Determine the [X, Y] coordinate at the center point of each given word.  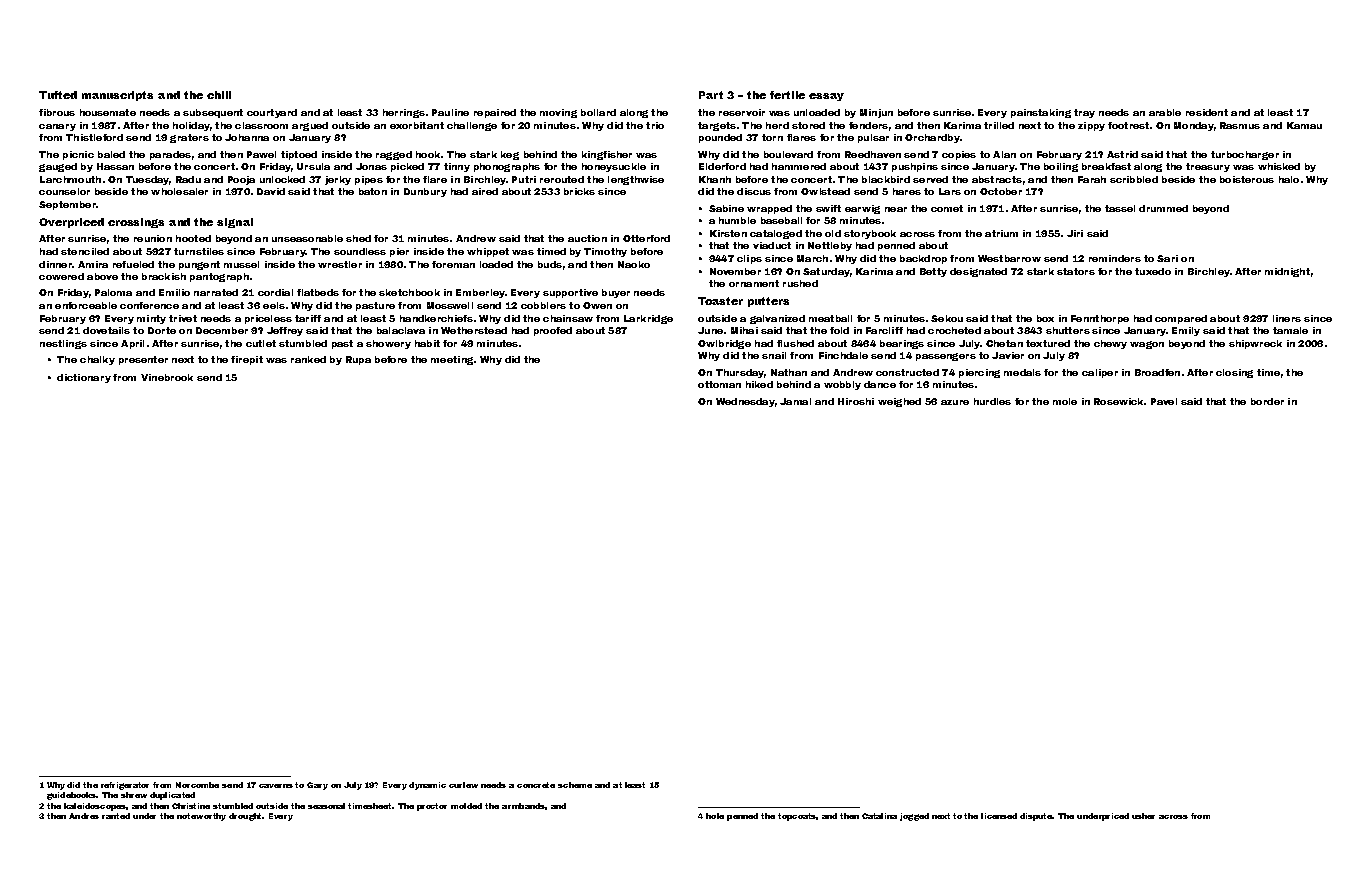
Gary [317, 786]
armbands [524, 806]
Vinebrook [167, 377]
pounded [720, 138]
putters [768, 302]
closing [1234, 373]
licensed [999, 816]
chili [219, 95]
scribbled [1134, 179]
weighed [899, 402]
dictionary [84, 378]
